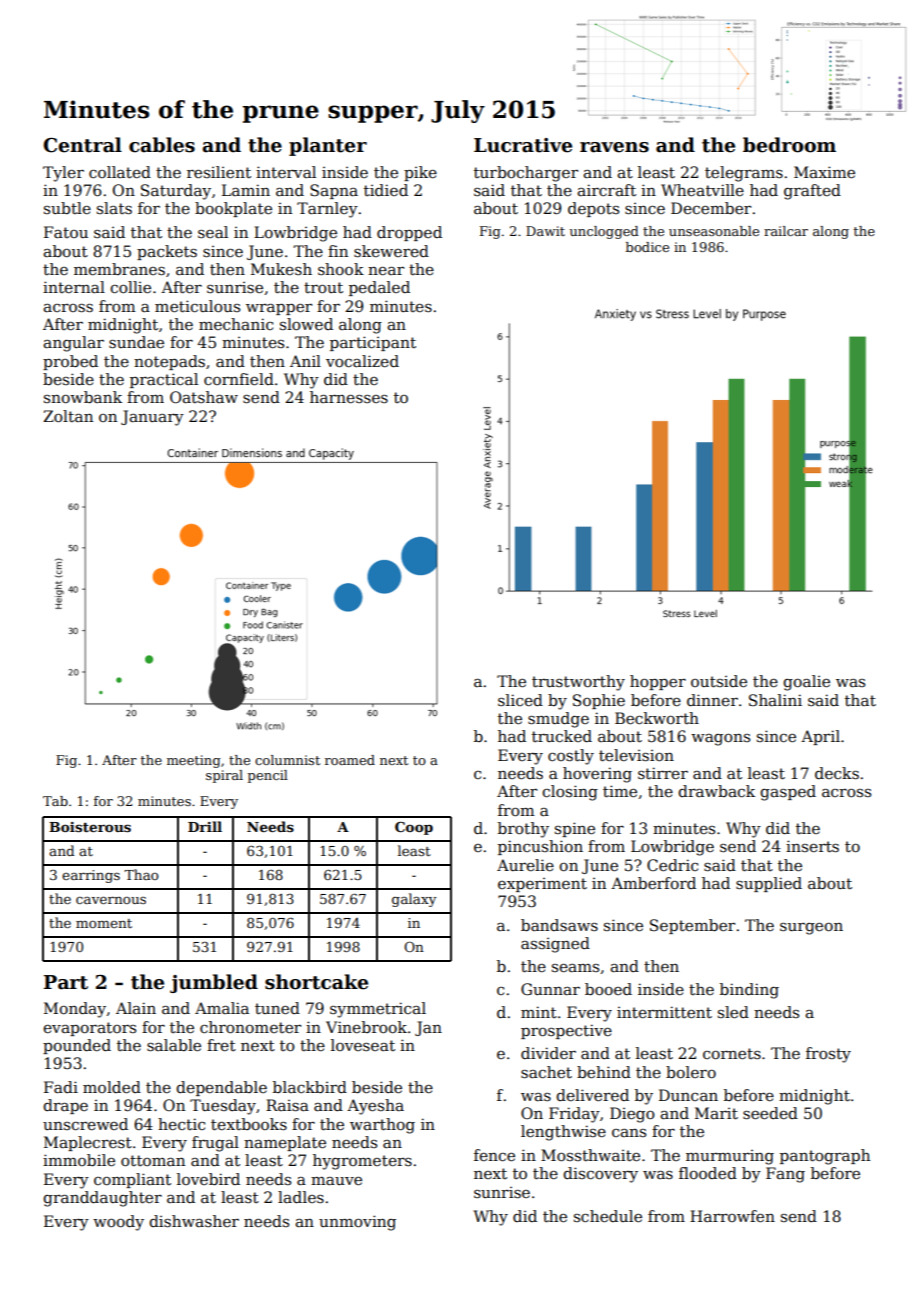 The width and height of the screenshot is (924, 1308). Describe the element at coordinates (614, 147) in the screenshot. I see `ravens` at that location.
